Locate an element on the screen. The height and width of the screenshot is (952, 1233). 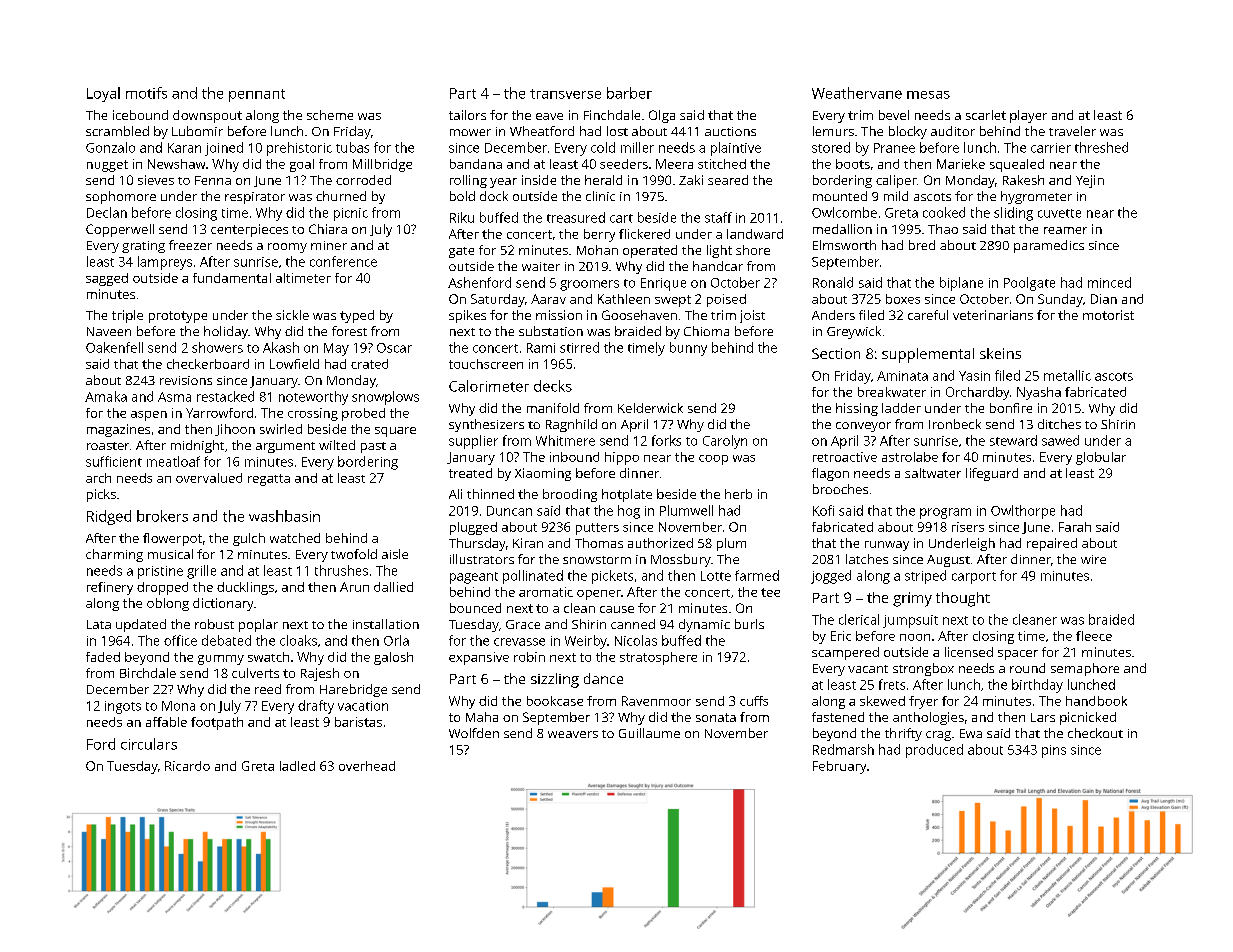
veterinarians is located at coordinates (993, 315).
